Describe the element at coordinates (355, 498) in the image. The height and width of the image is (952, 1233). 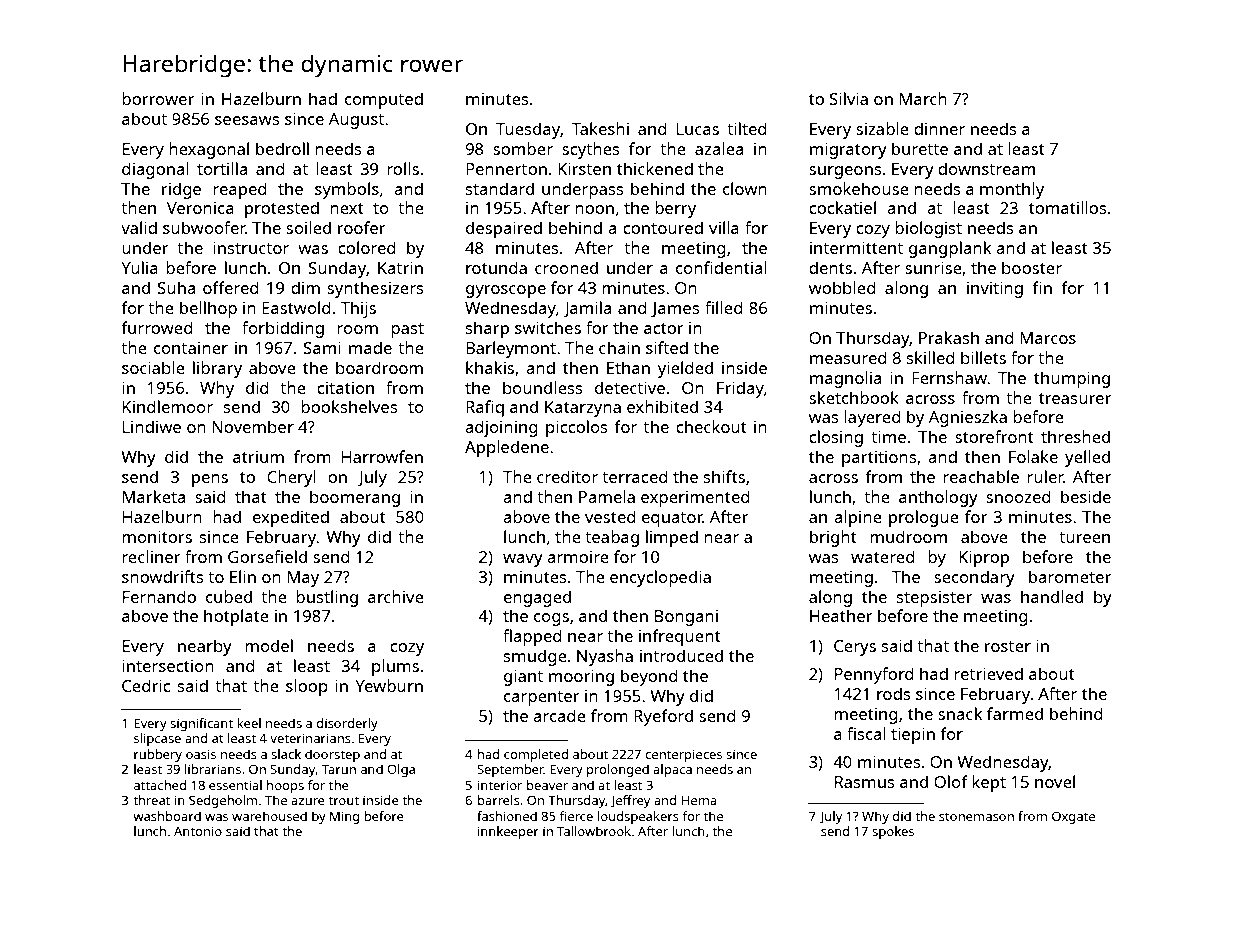
I see `boomerang` at that location.
